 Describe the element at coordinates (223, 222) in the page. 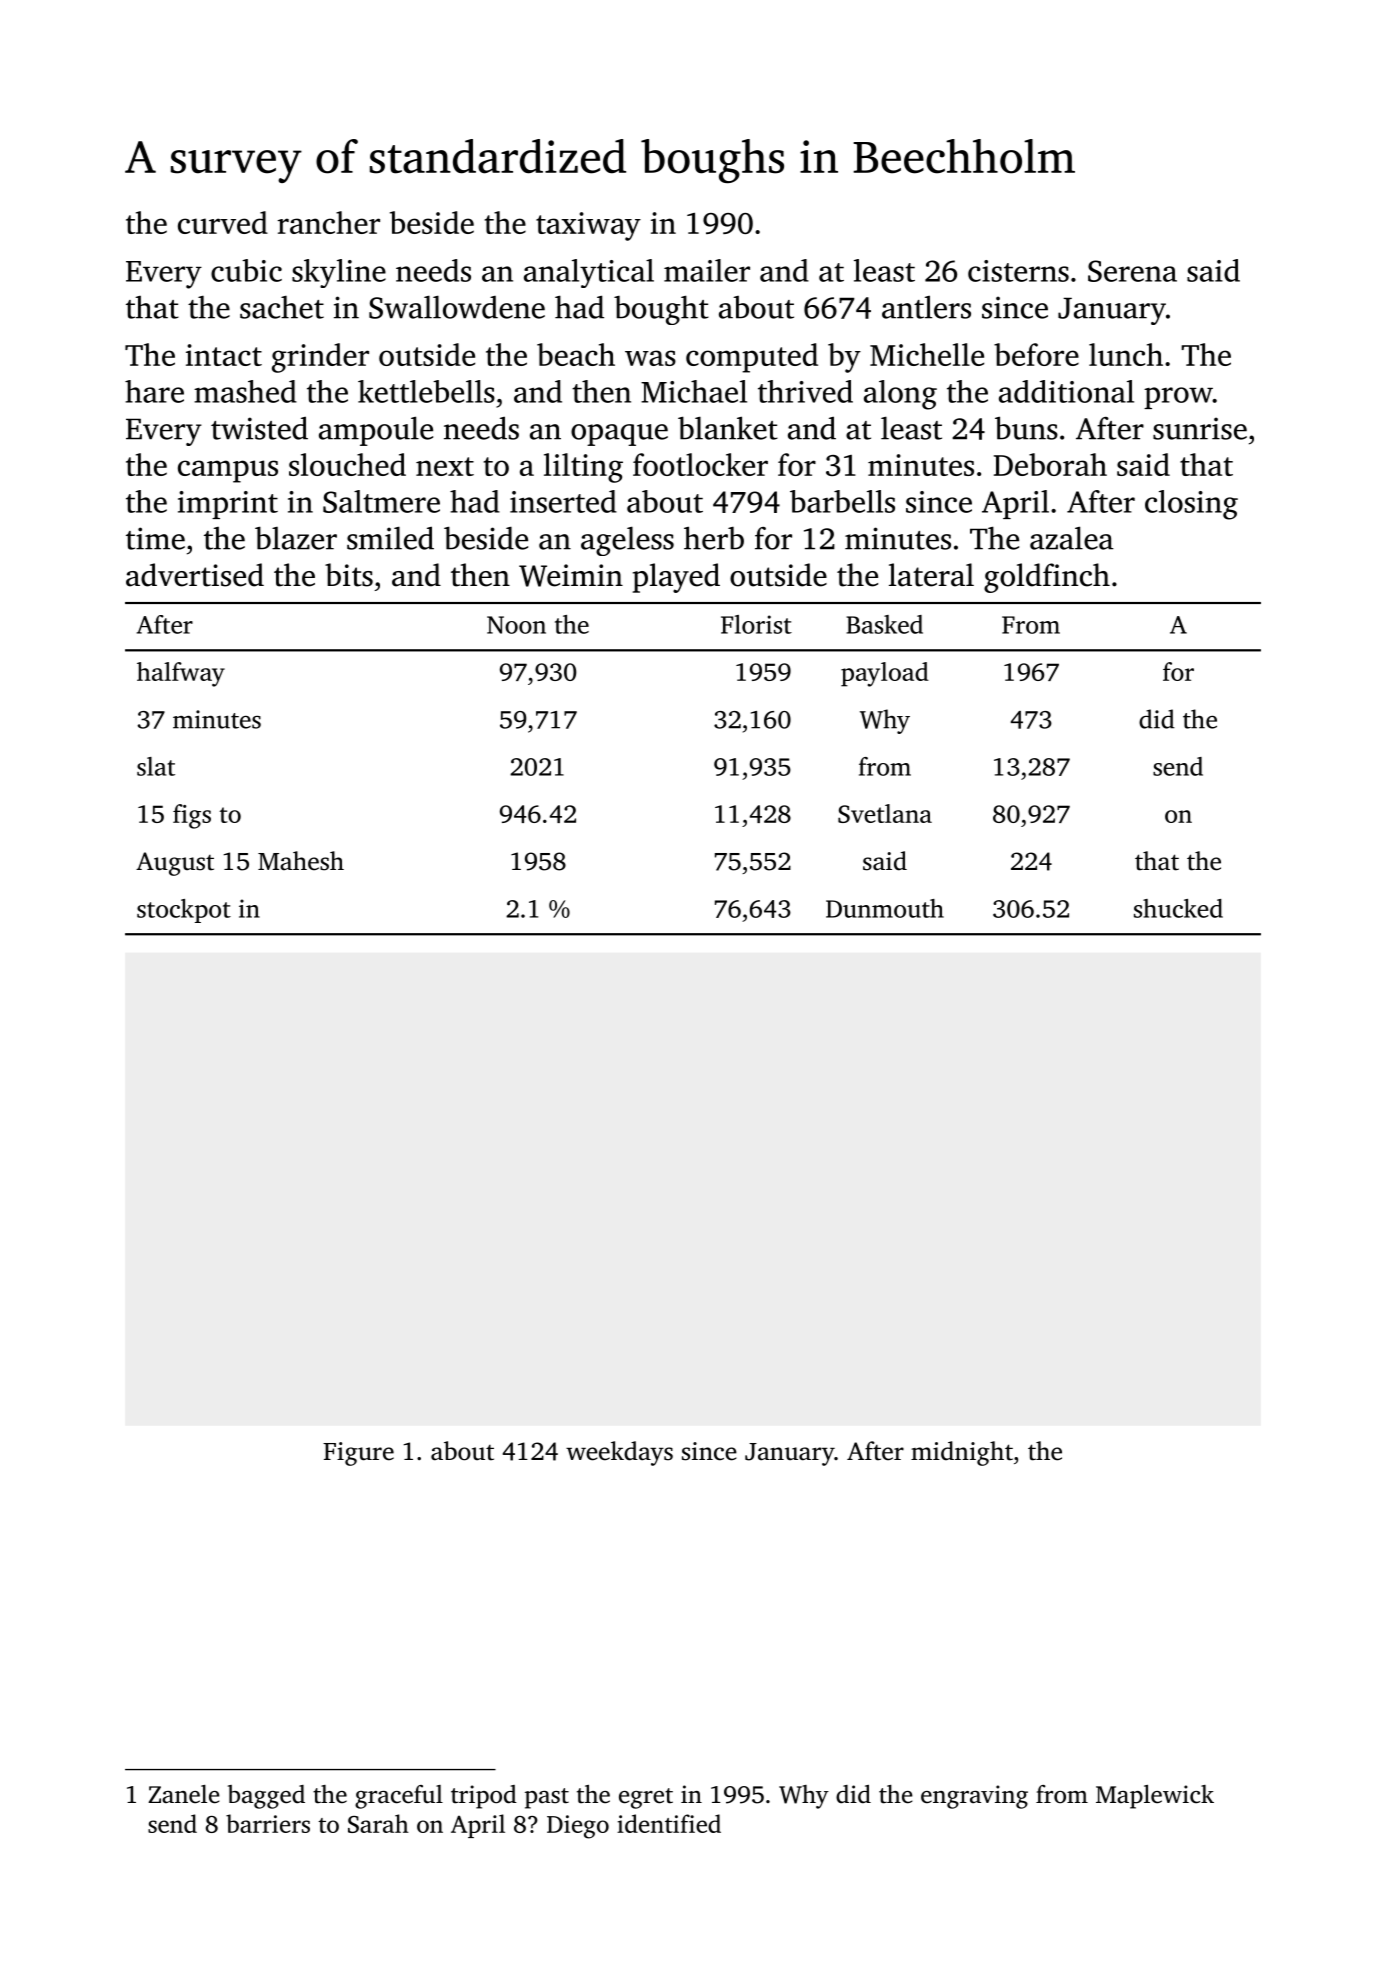

I see `curved` at that location.
